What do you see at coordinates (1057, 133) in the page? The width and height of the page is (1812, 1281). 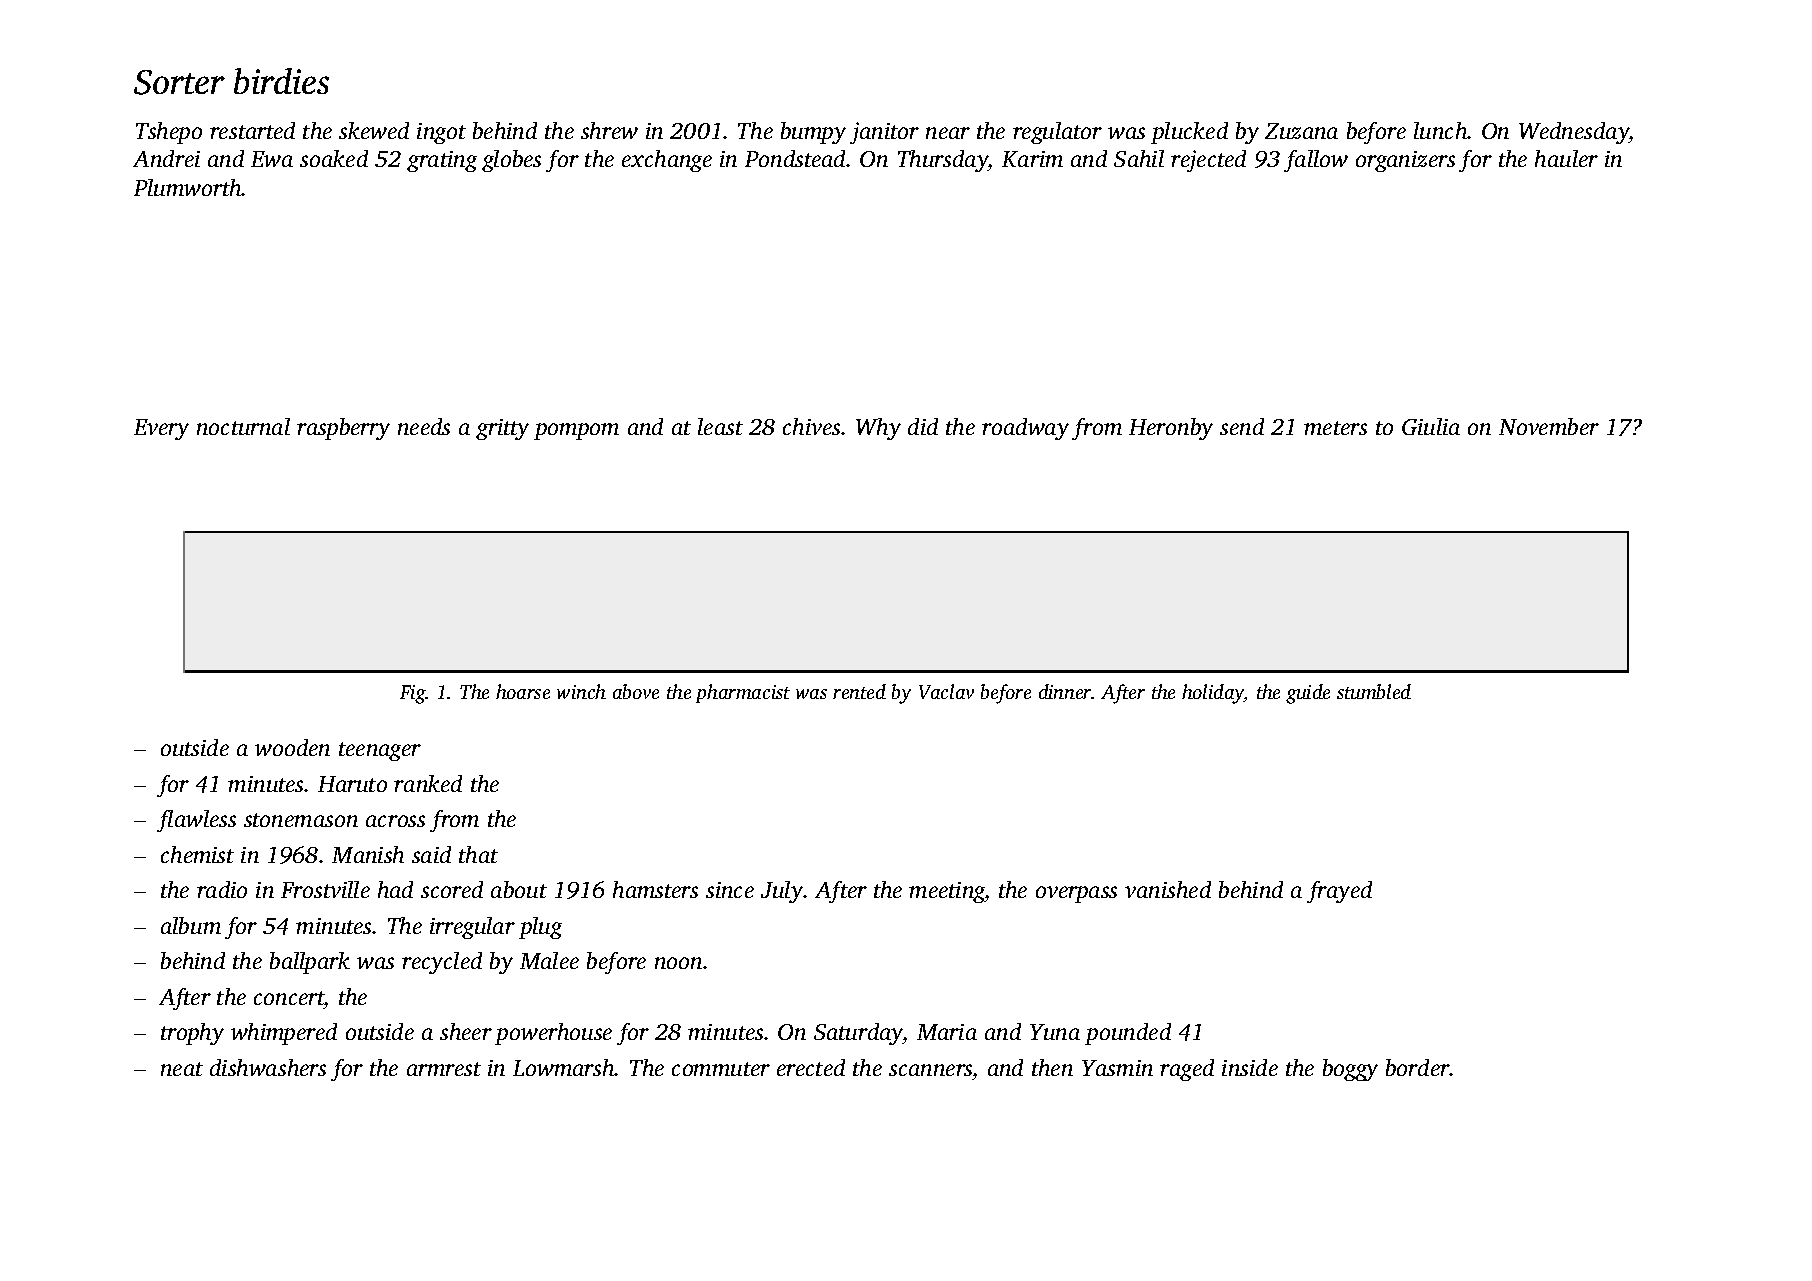 I see `regulator` at bounding box center [1057, 133].
